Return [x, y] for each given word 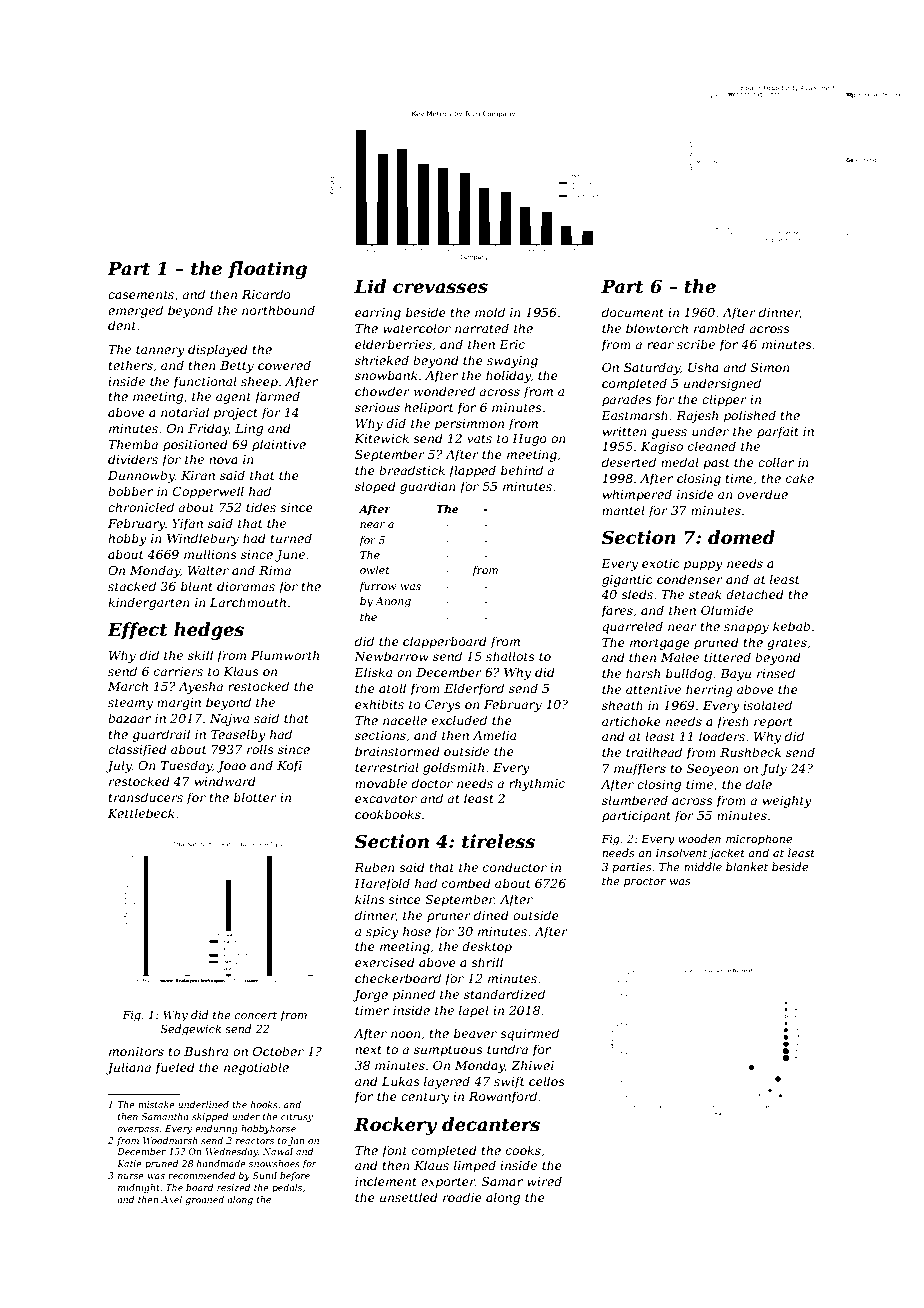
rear [660, 345]
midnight [139, 1188]
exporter [448, 1183]
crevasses [440, 288]
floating [267, 270]
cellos [547, 1081]
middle [703, 866]
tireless [498, 841]
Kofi [289, 766]
